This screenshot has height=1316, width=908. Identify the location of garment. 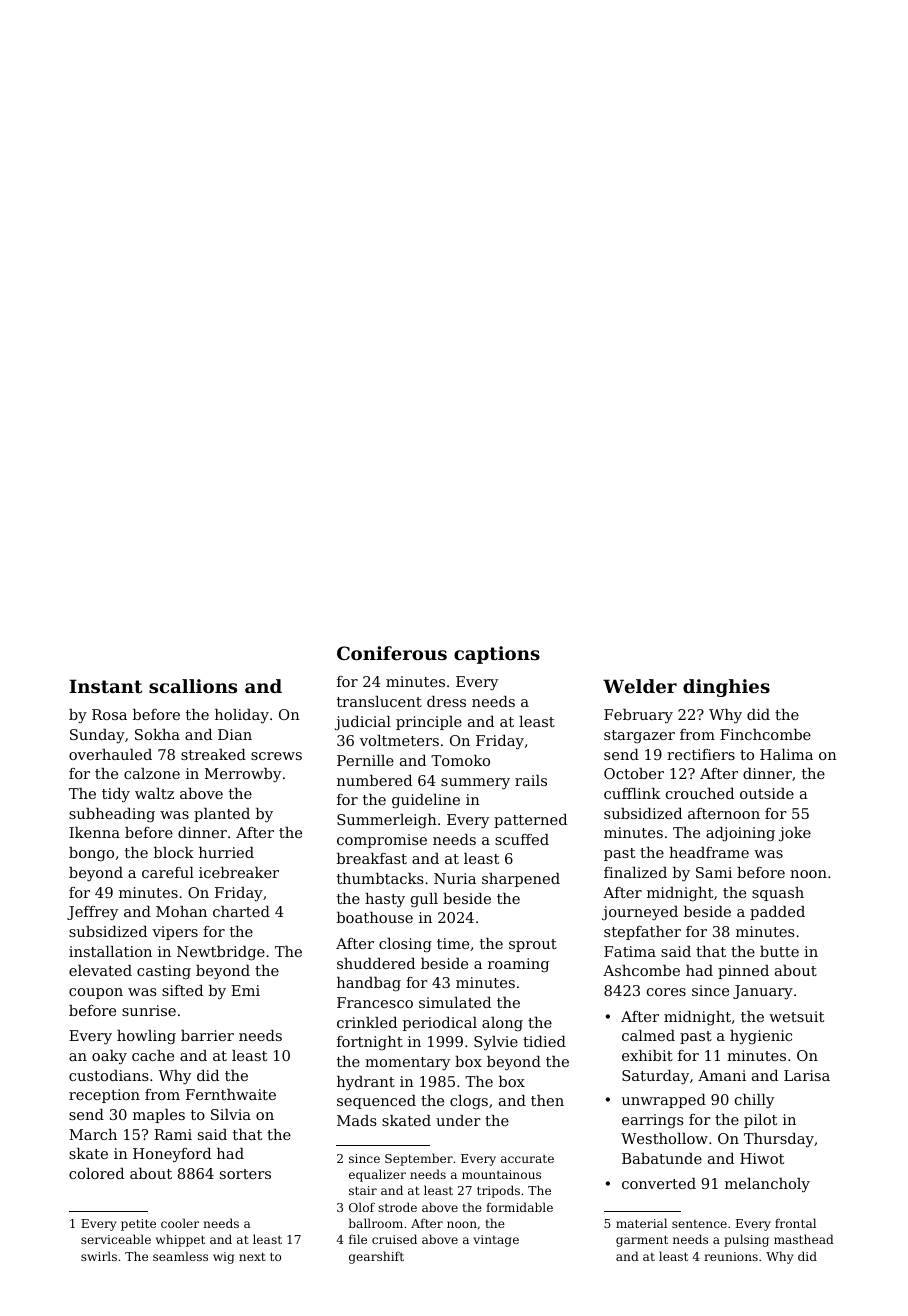
(642, 1241).
